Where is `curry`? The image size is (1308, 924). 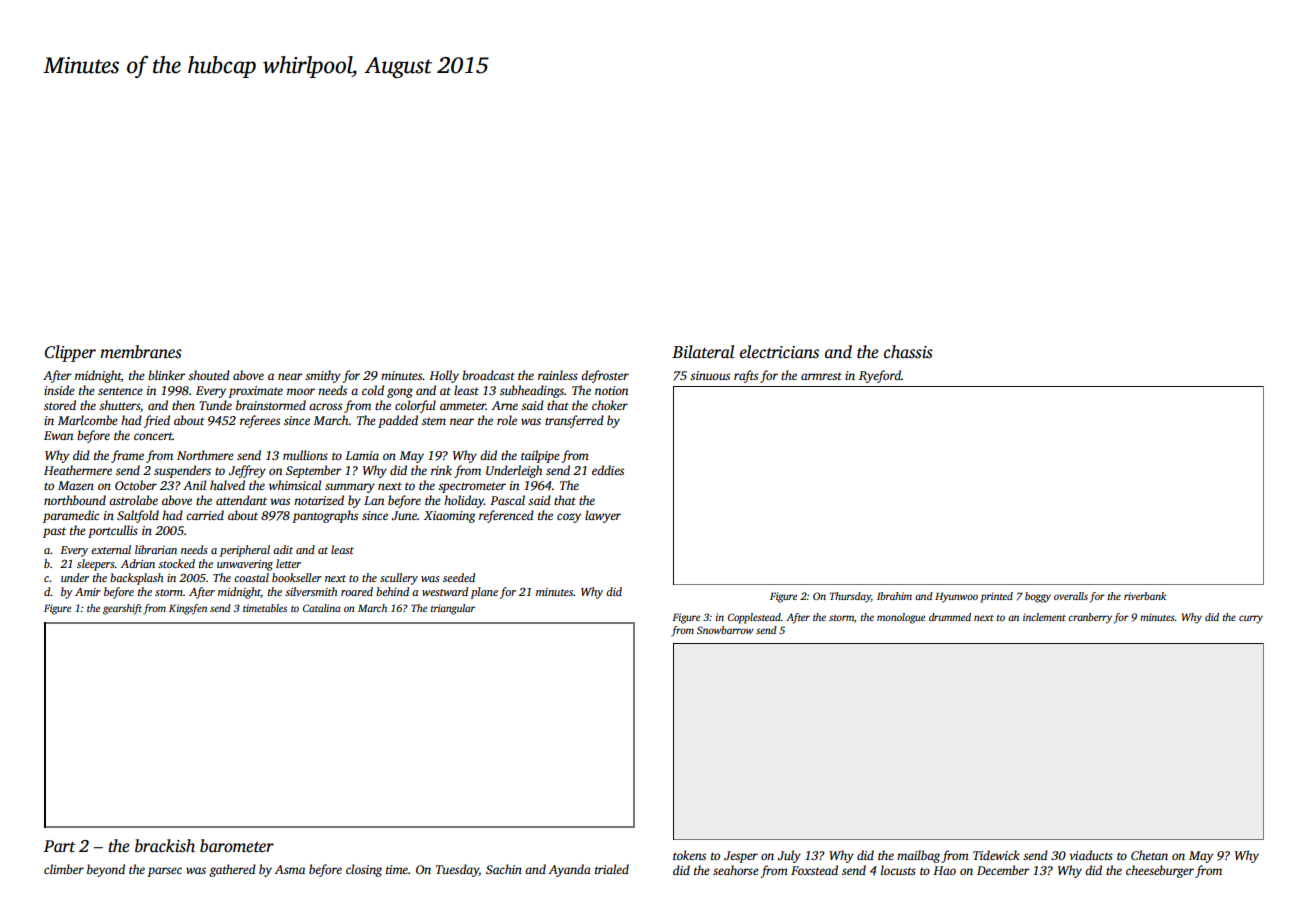 curry is located at coordinates (1251, 619).
